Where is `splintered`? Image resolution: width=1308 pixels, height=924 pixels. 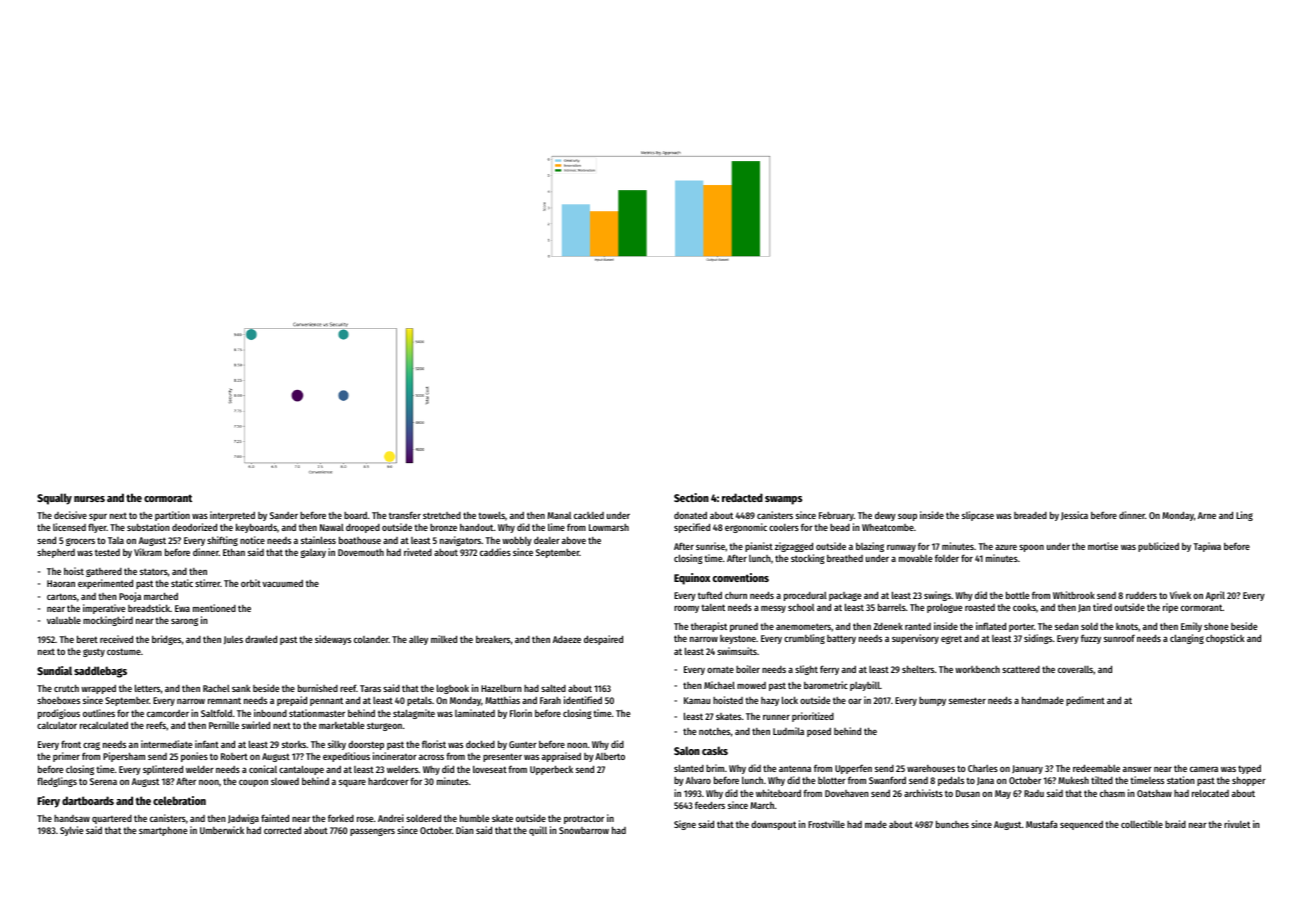
splintered is located at coordinates (163, 770).
